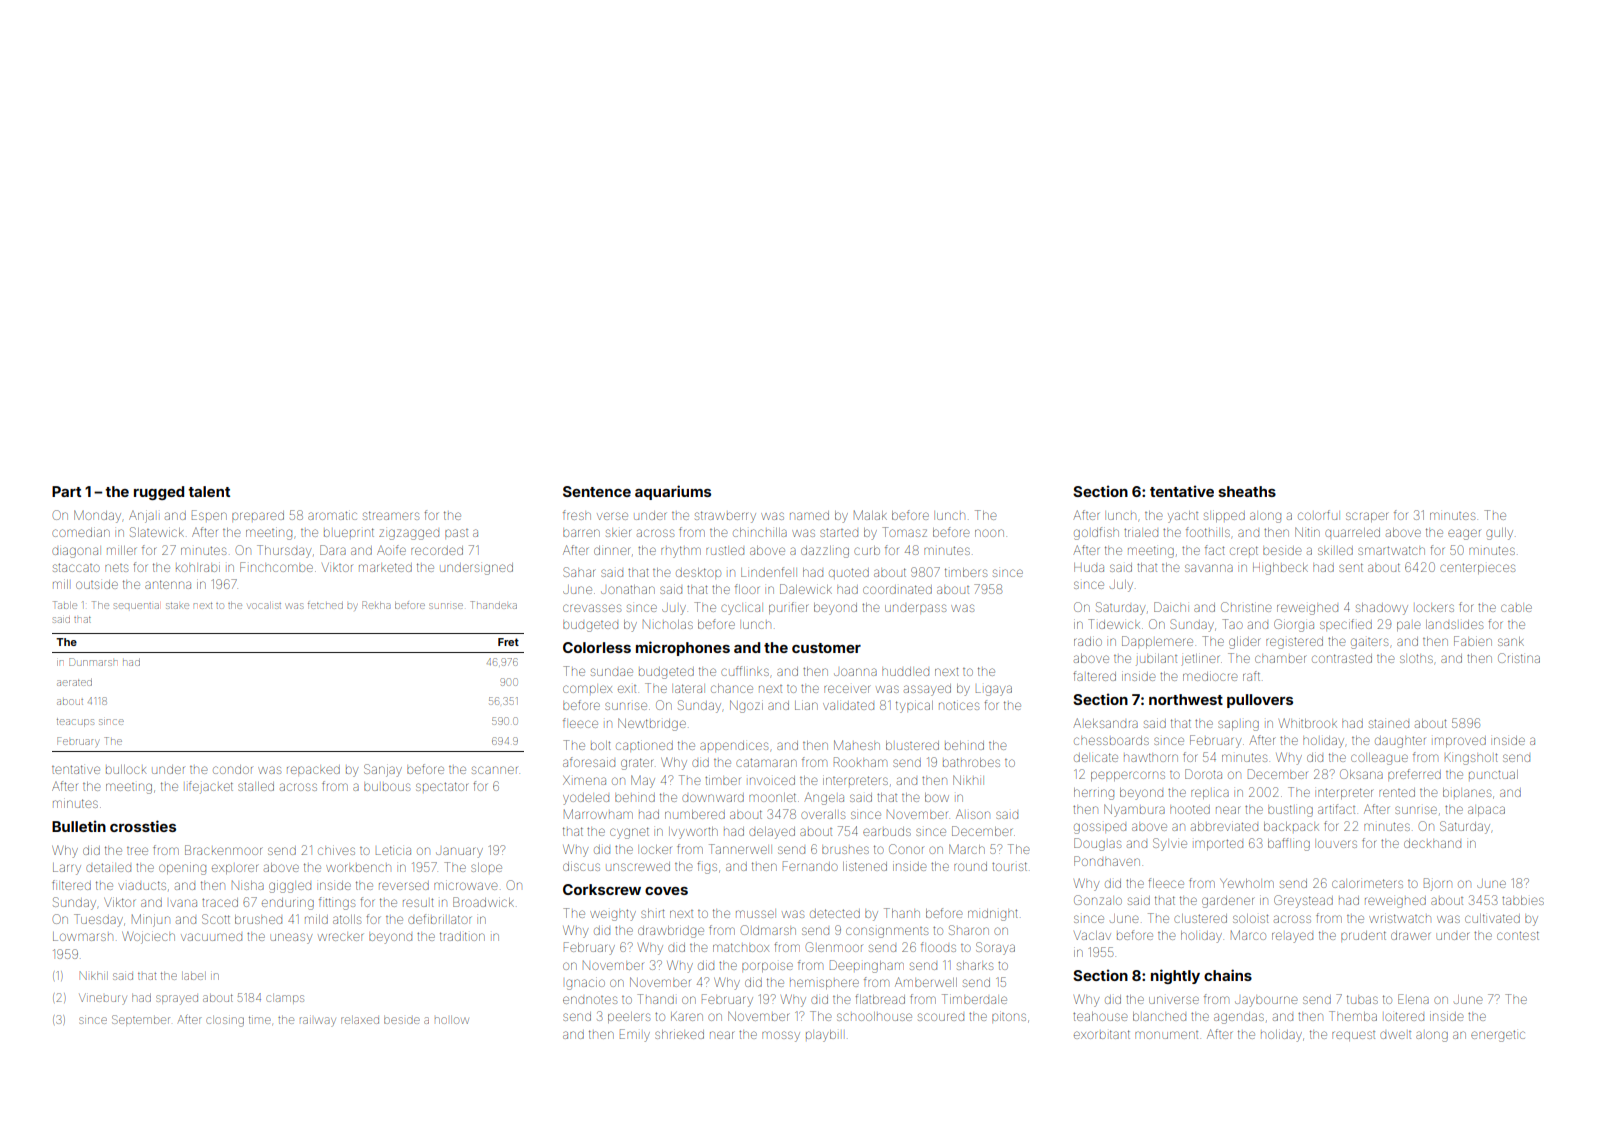 Image resolution: width=1597 pixels, height=1129 pixels. Describe the element at coordinates (1511, 641) in the image. I see `sank` at that location.
